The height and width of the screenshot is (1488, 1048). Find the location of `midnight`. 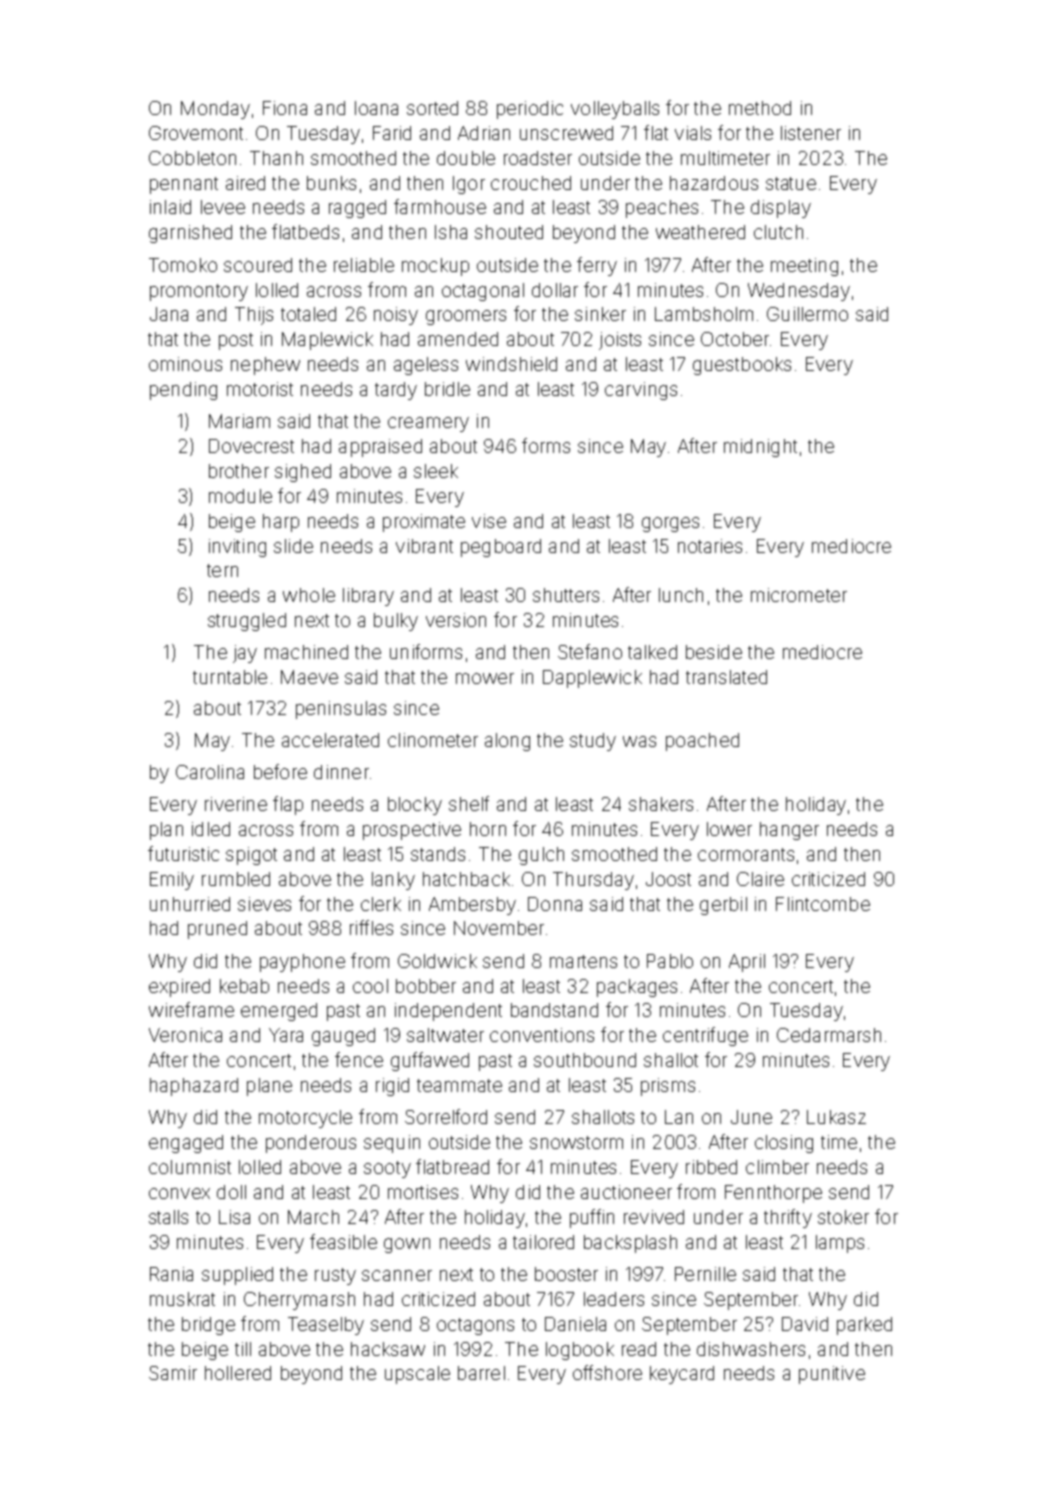

midnight is located at coordinates (760, 448).
